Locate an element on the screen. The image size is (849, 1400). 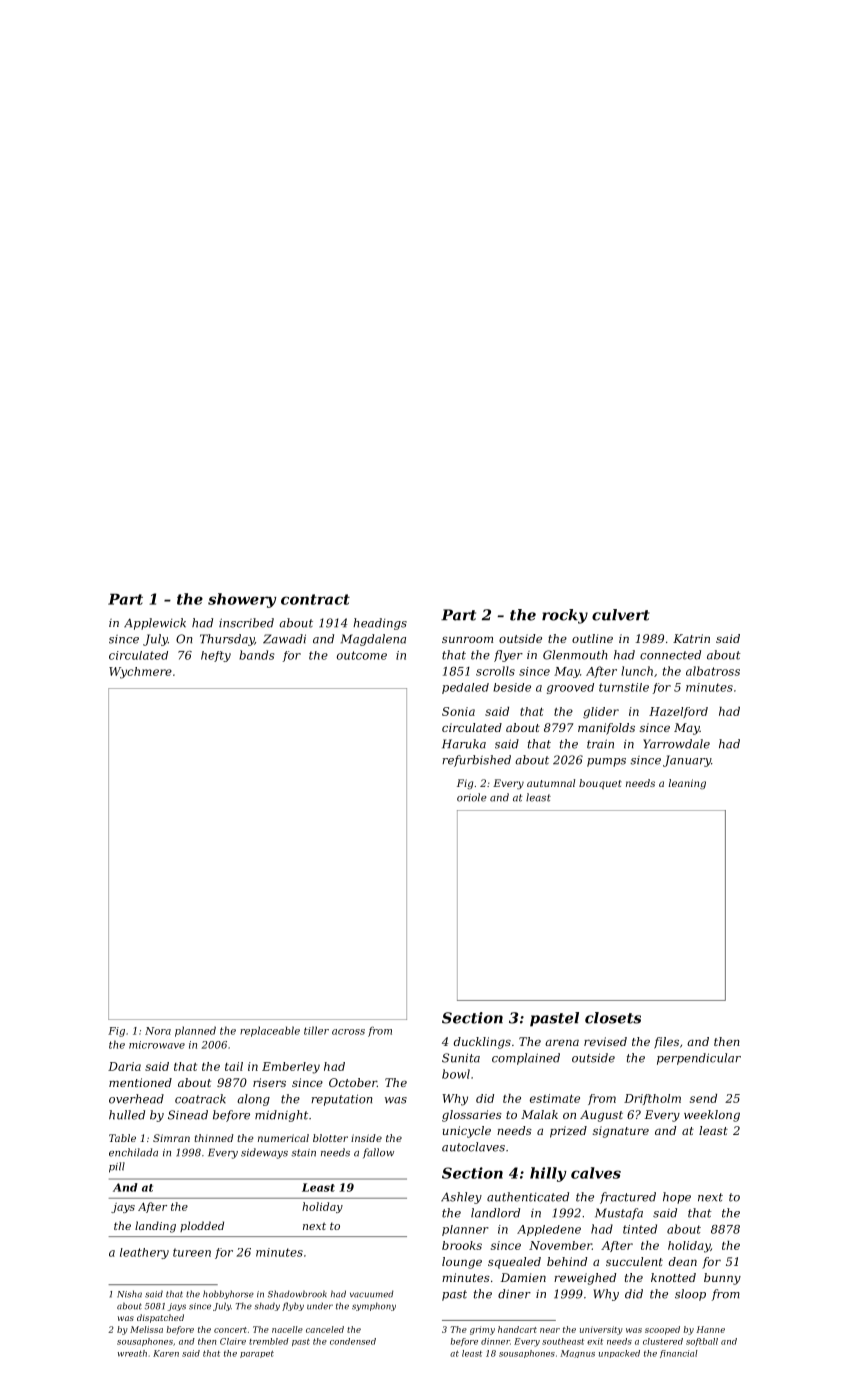
weeklong is located at coordinates (712, 1116).
